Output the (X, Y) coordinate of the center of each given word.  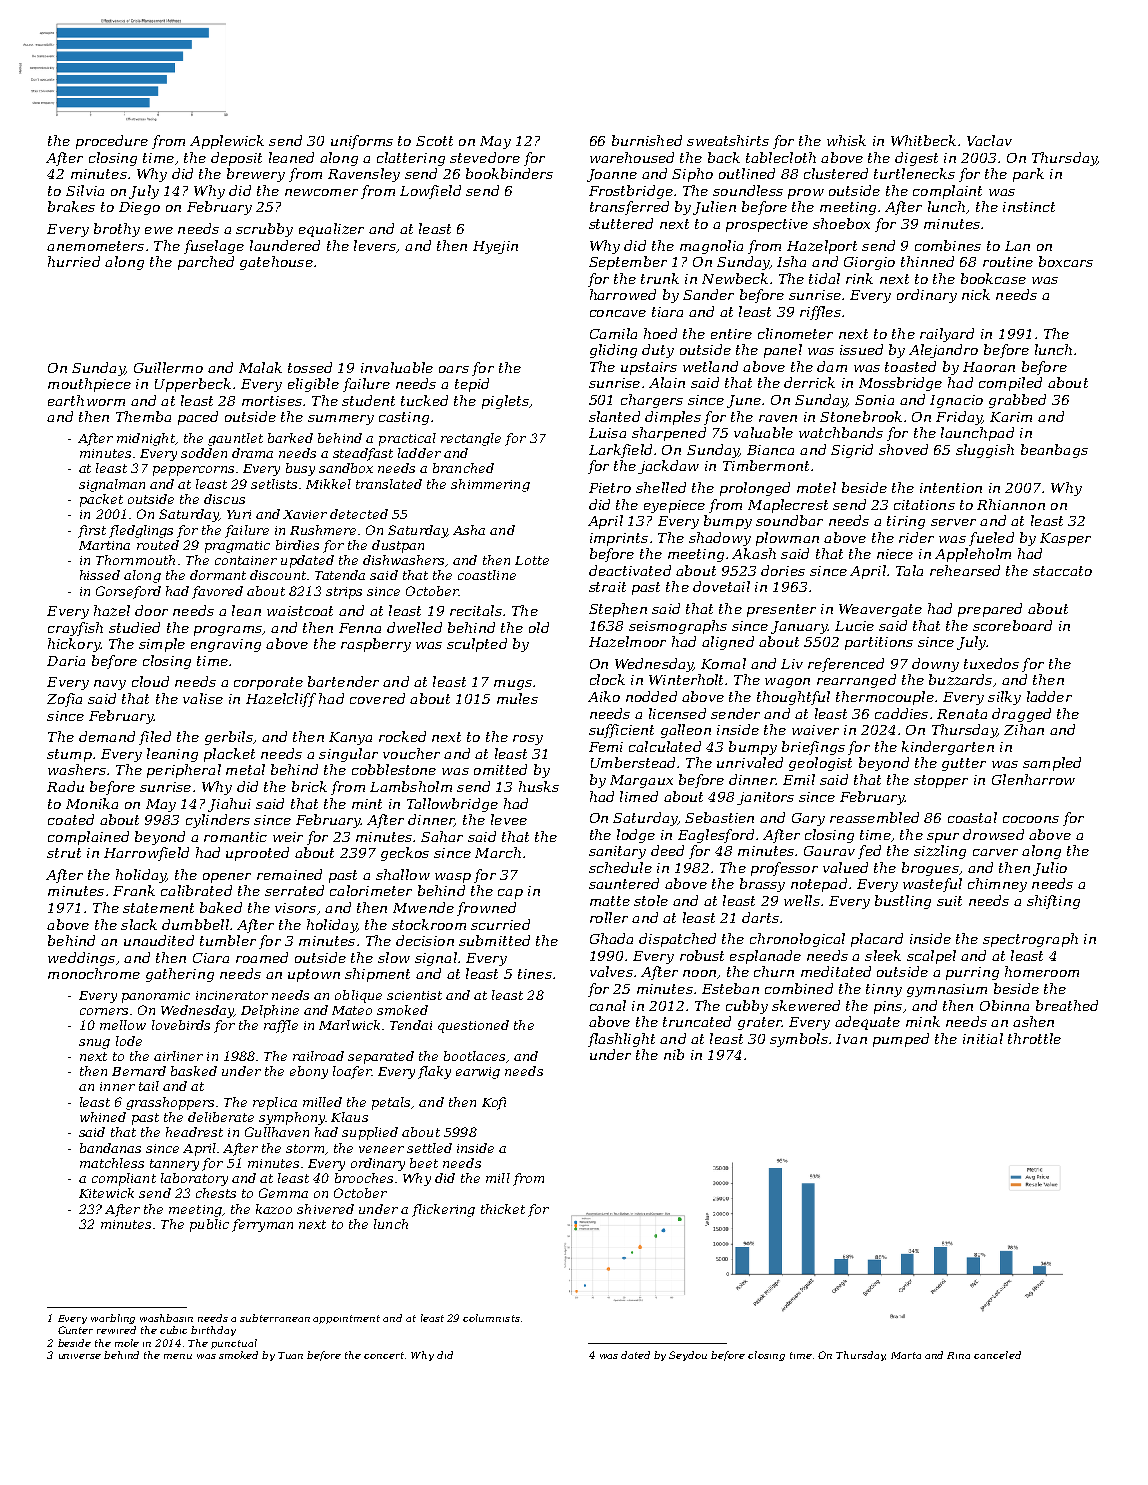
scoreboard (1012, 625)
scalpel (931, 957)
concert (384, 1355)
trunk (660, 278)
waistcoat (300, 611)
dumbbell (195, 924)
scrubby (264, 230)
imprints (619, 539)
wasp (453, 878)
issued (861, 349)
